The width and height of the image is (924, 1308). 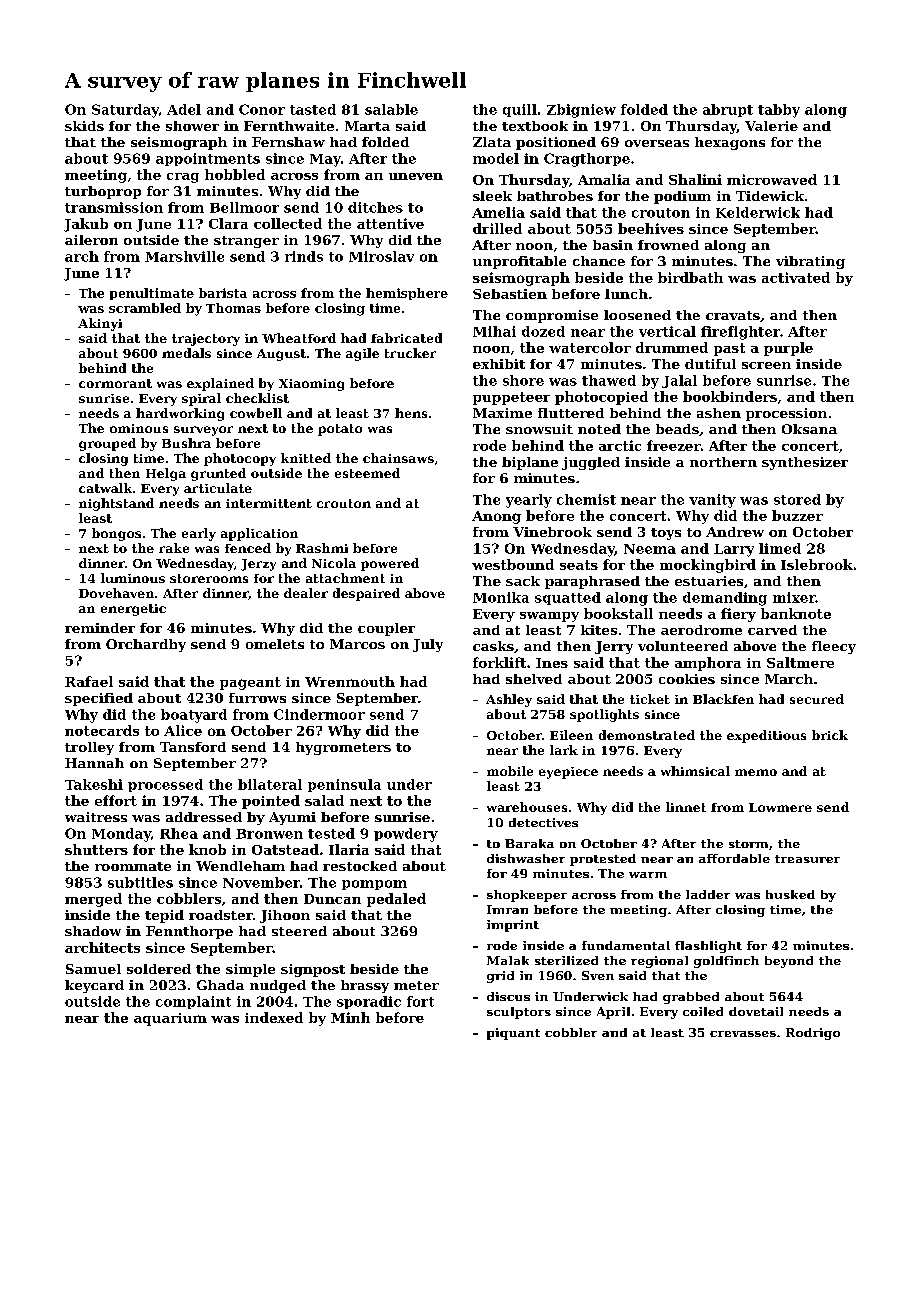 I want to click on bookstall, so click(x=618, y=613).
